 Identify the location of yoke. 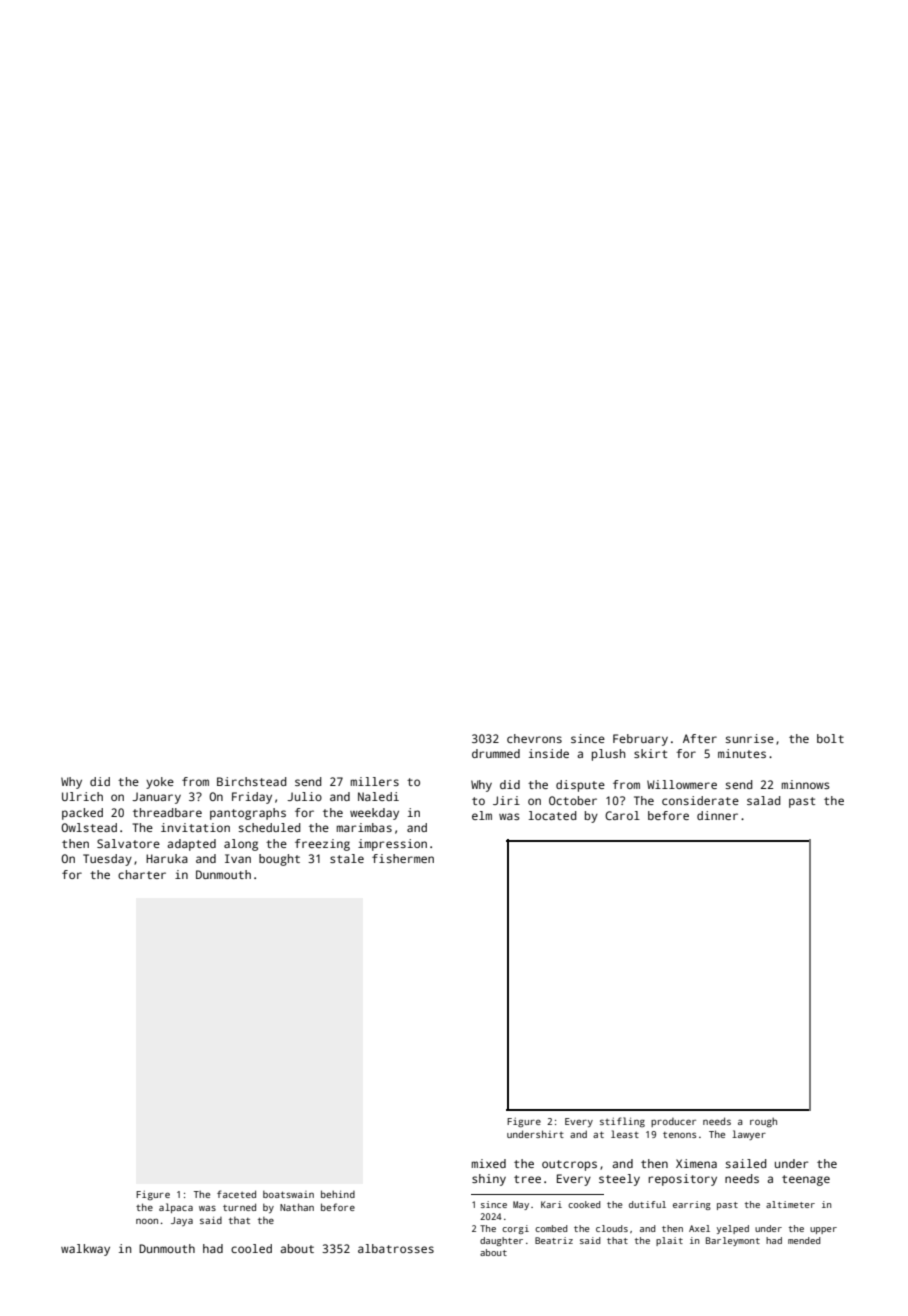
(160, 783).
